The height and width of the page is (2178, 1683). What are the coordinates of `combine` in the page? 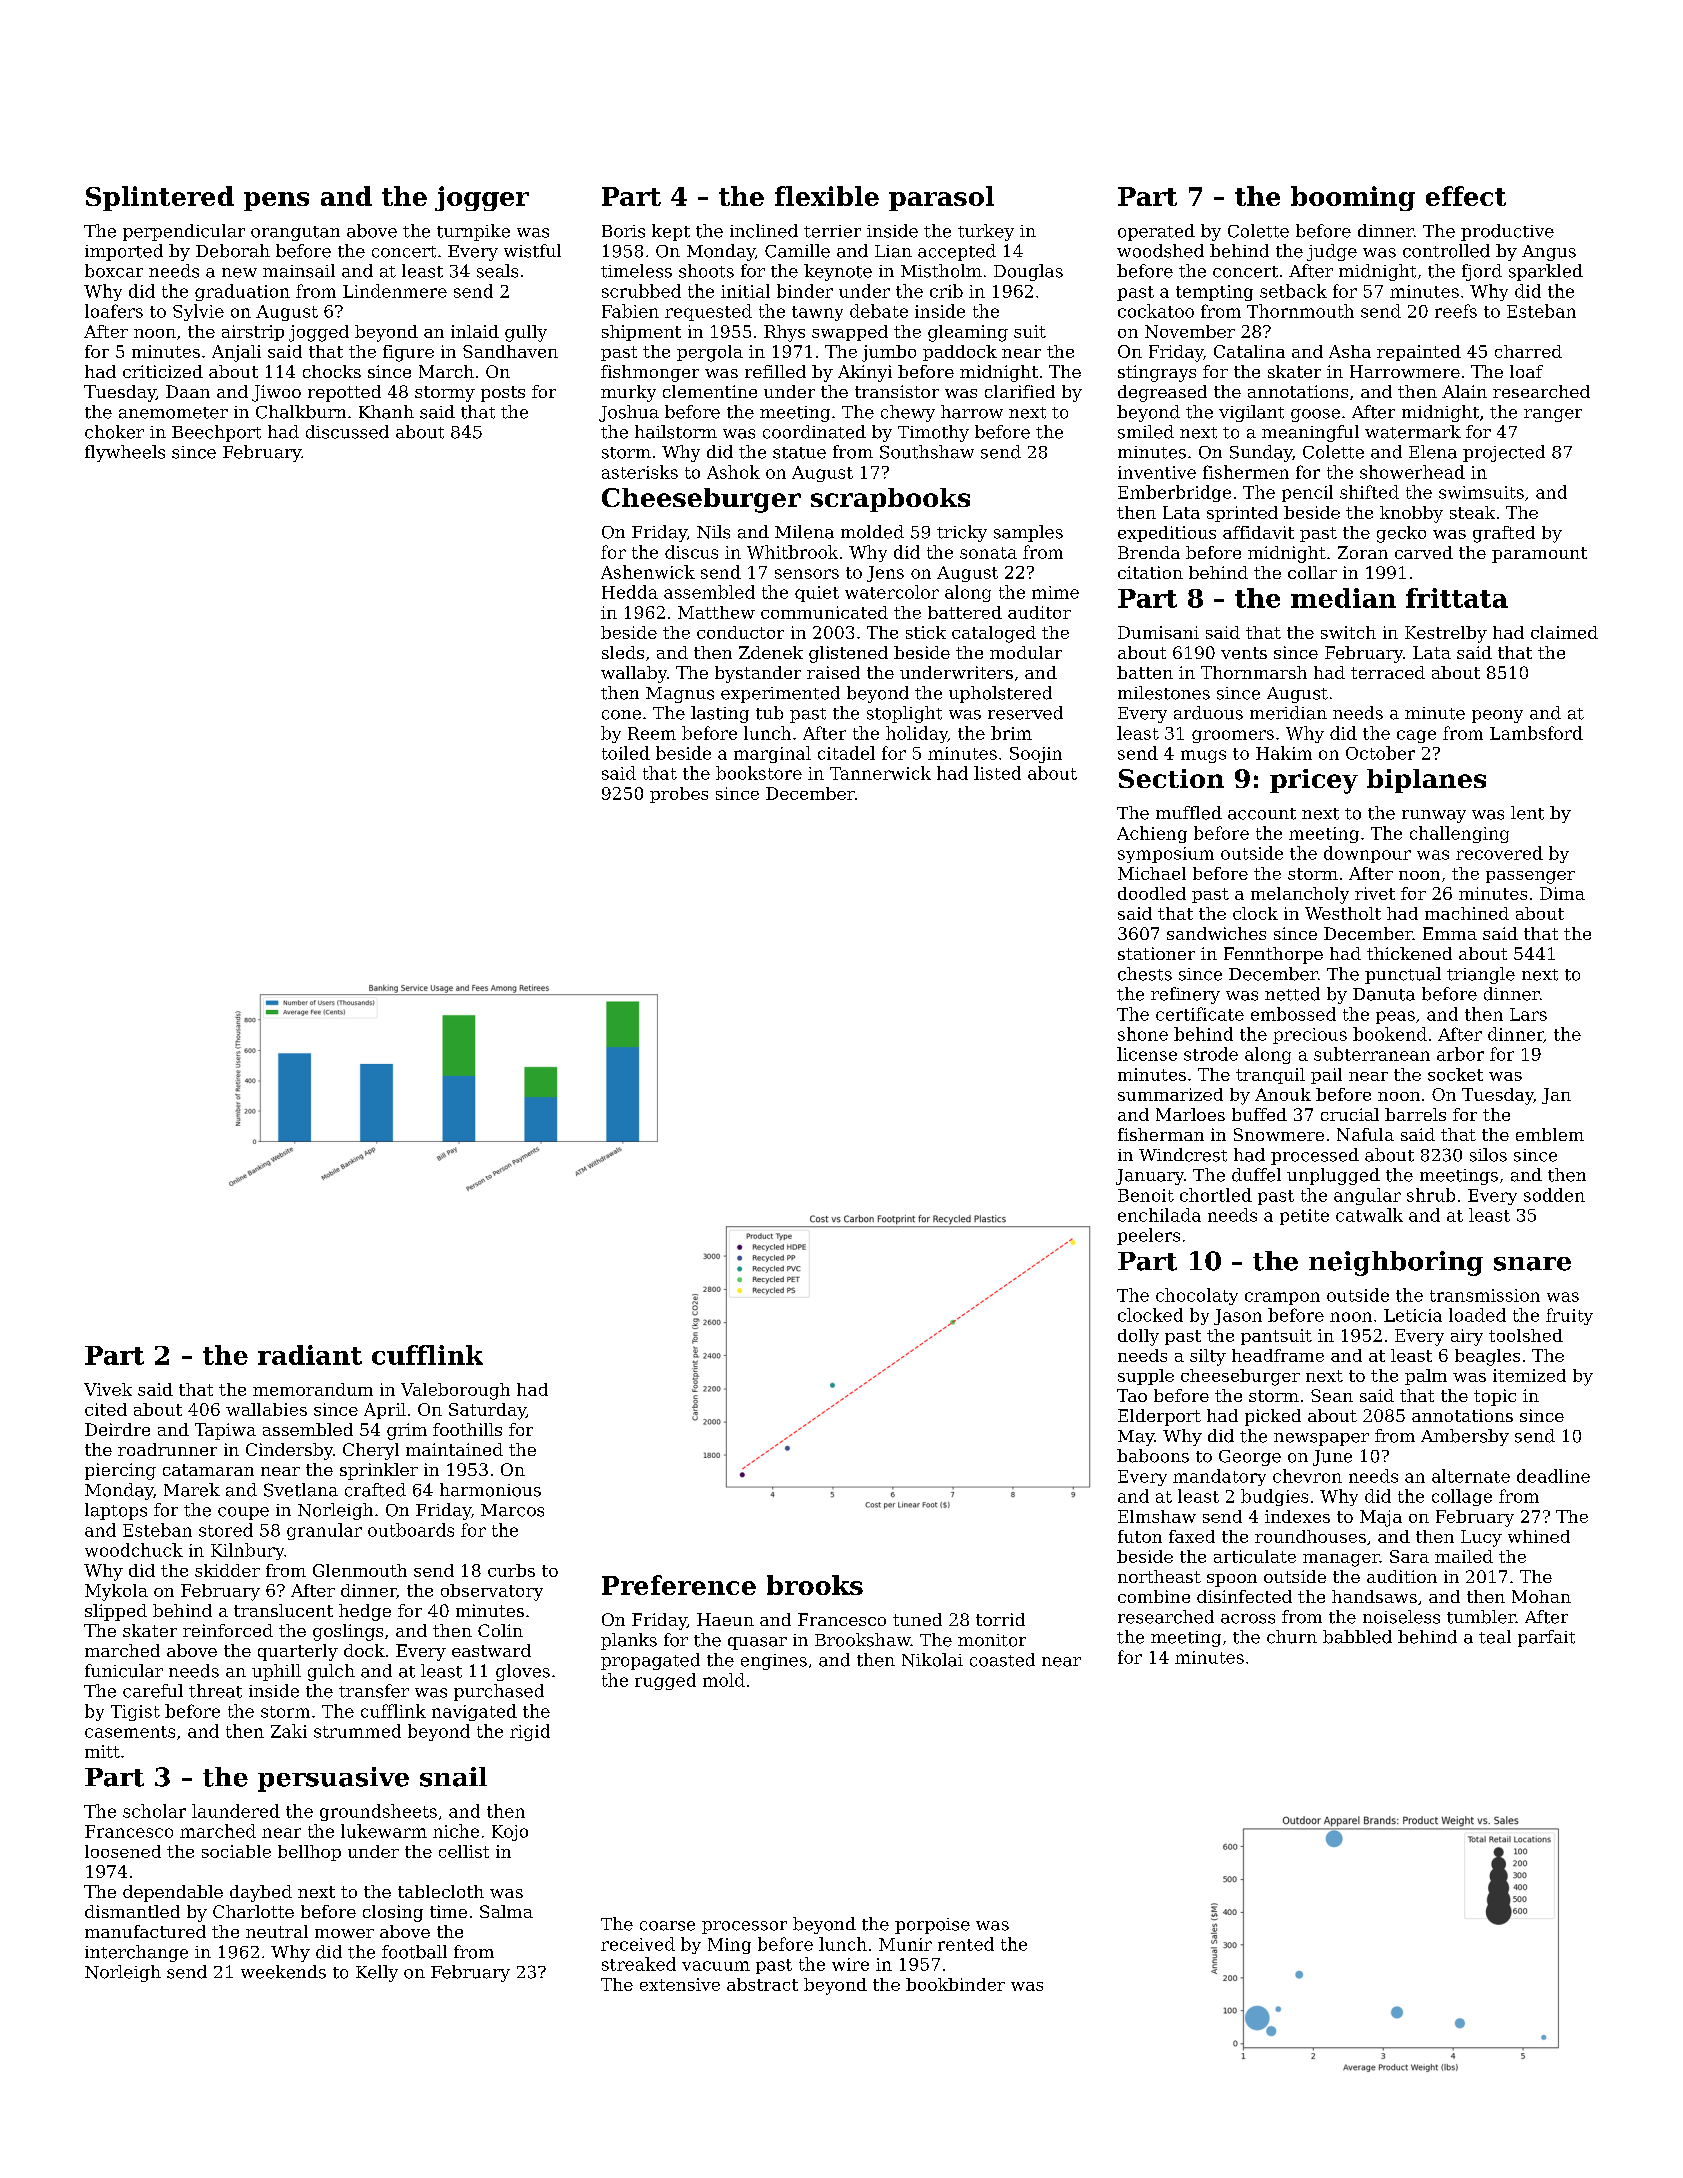 It's located at (1154, 1596).
